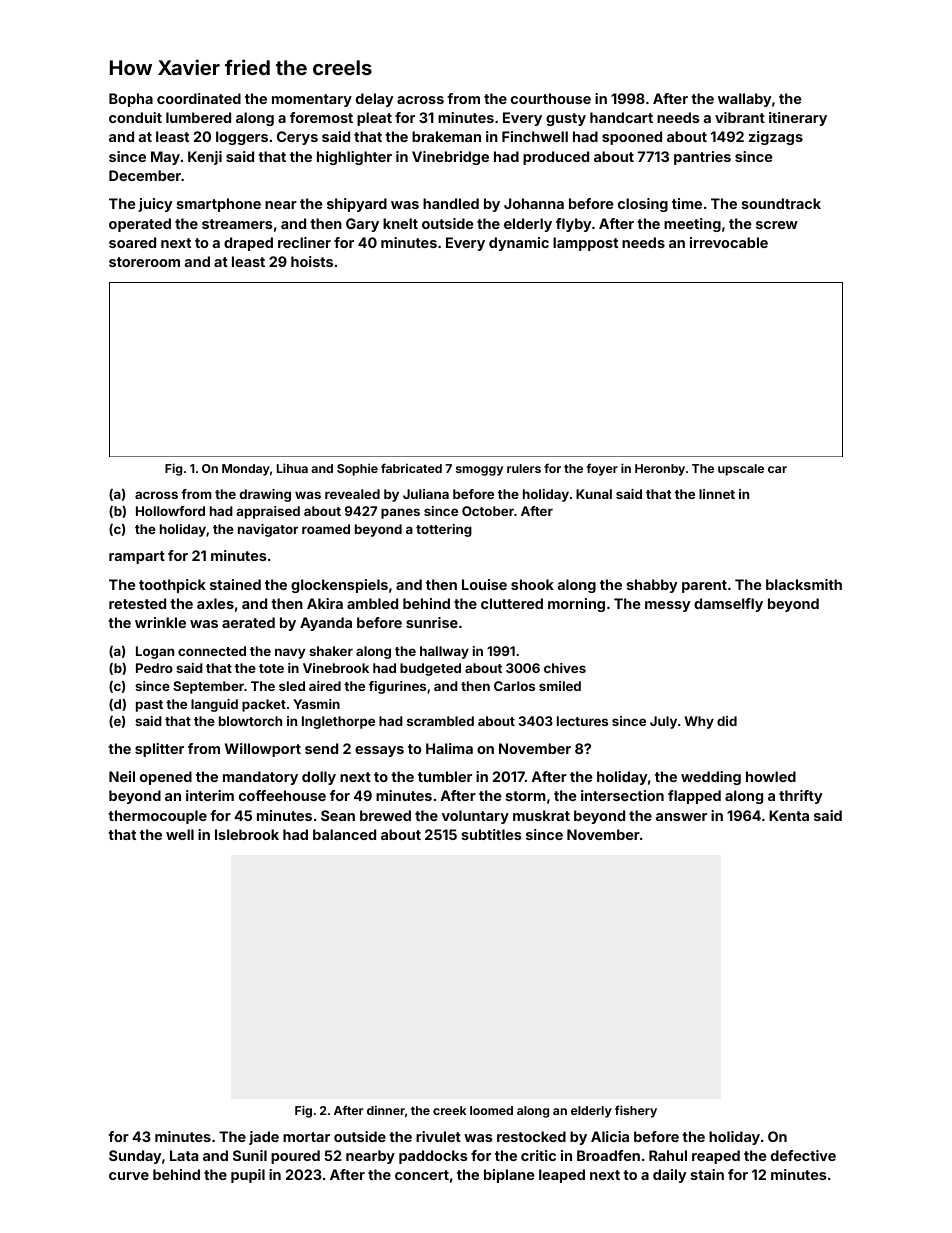 This screenshot has width=952, height=1233. What do you see at coordinates (374, 100) in the screenshot?
I see `delay` at bounding box center [374, 100].
